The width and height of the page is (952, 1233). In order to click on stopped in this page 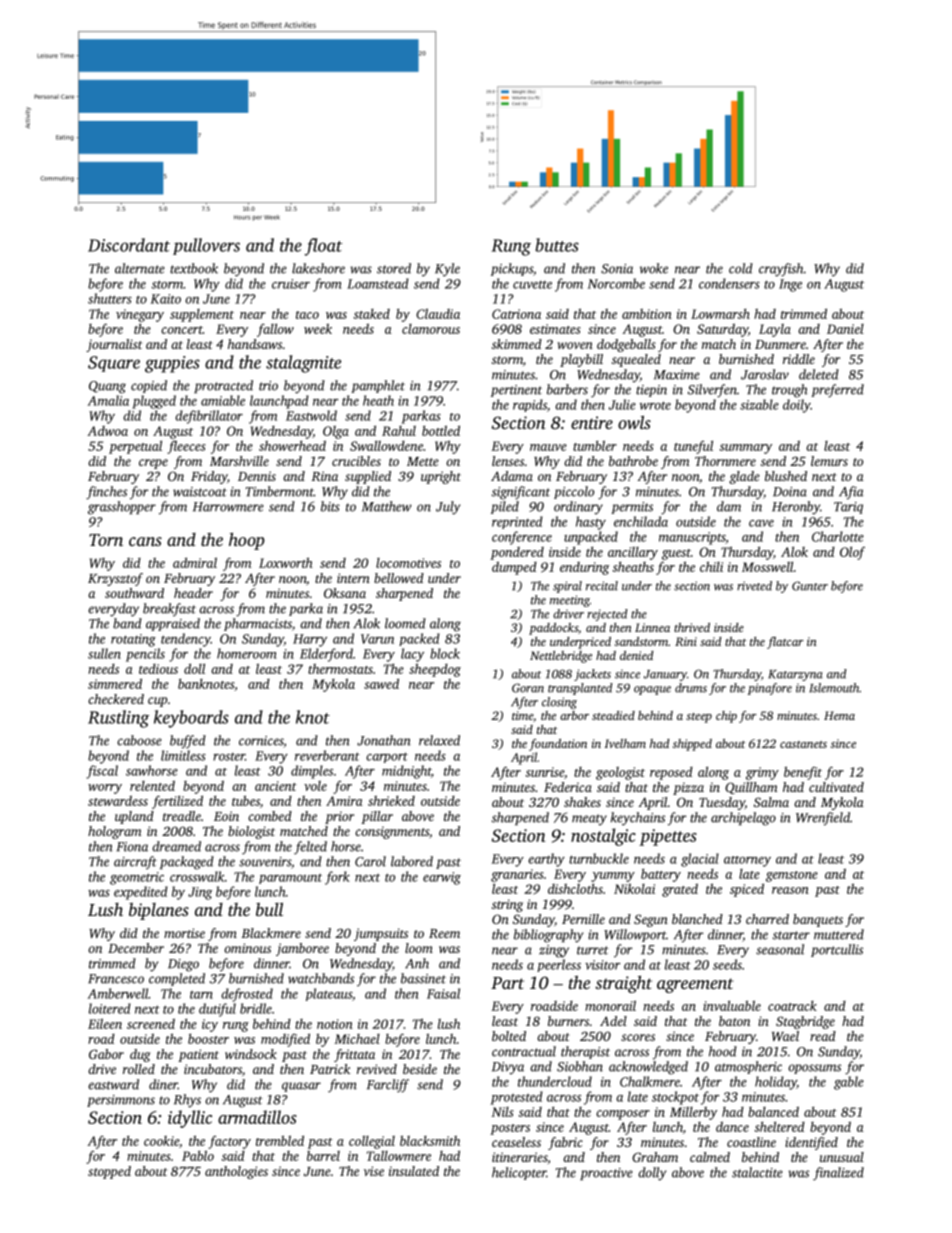, I will do `click(109, 1172)`.
